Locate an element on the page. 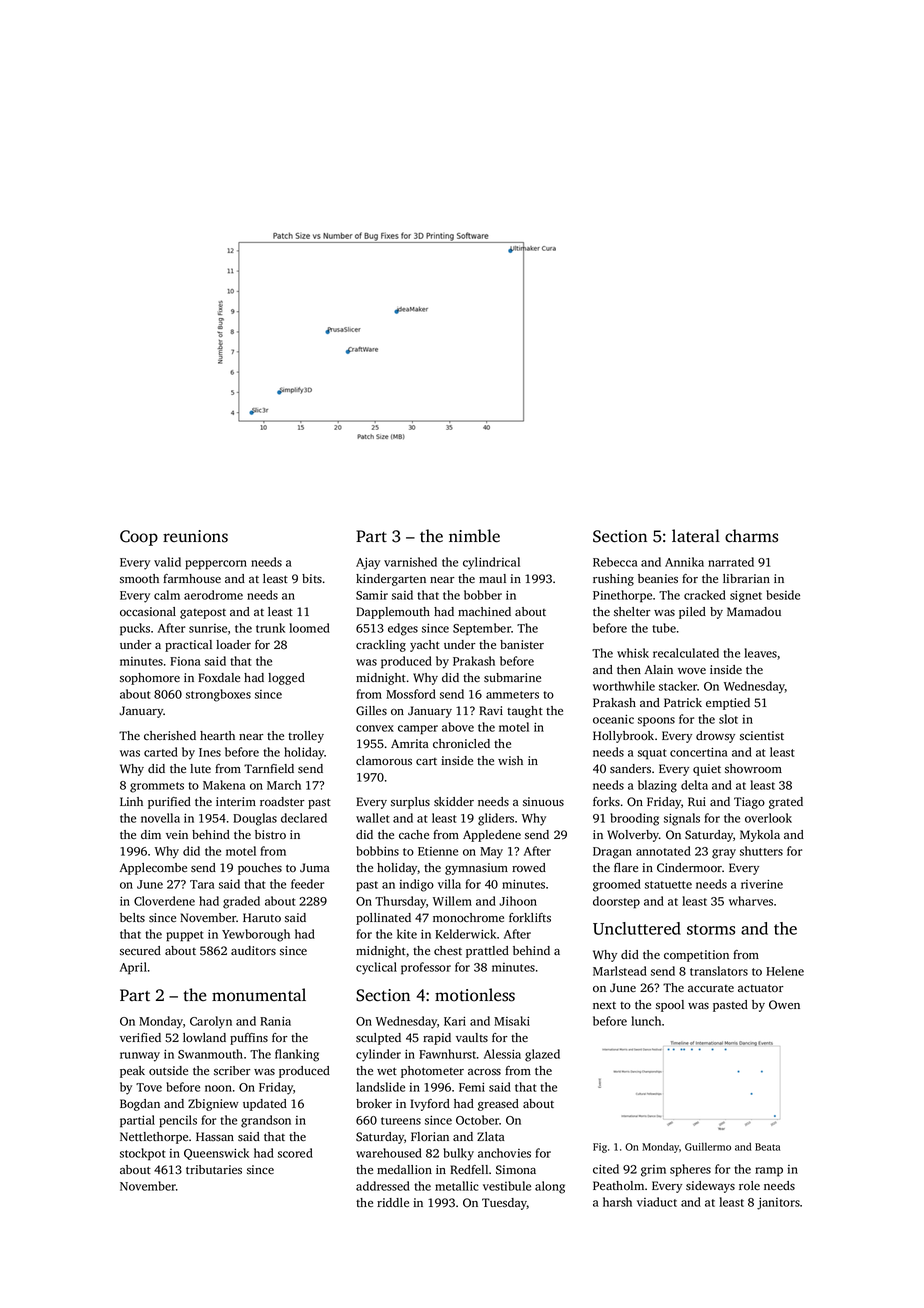 This image has height=1308, width=924. nimble is located at coordinates (474, 536).
